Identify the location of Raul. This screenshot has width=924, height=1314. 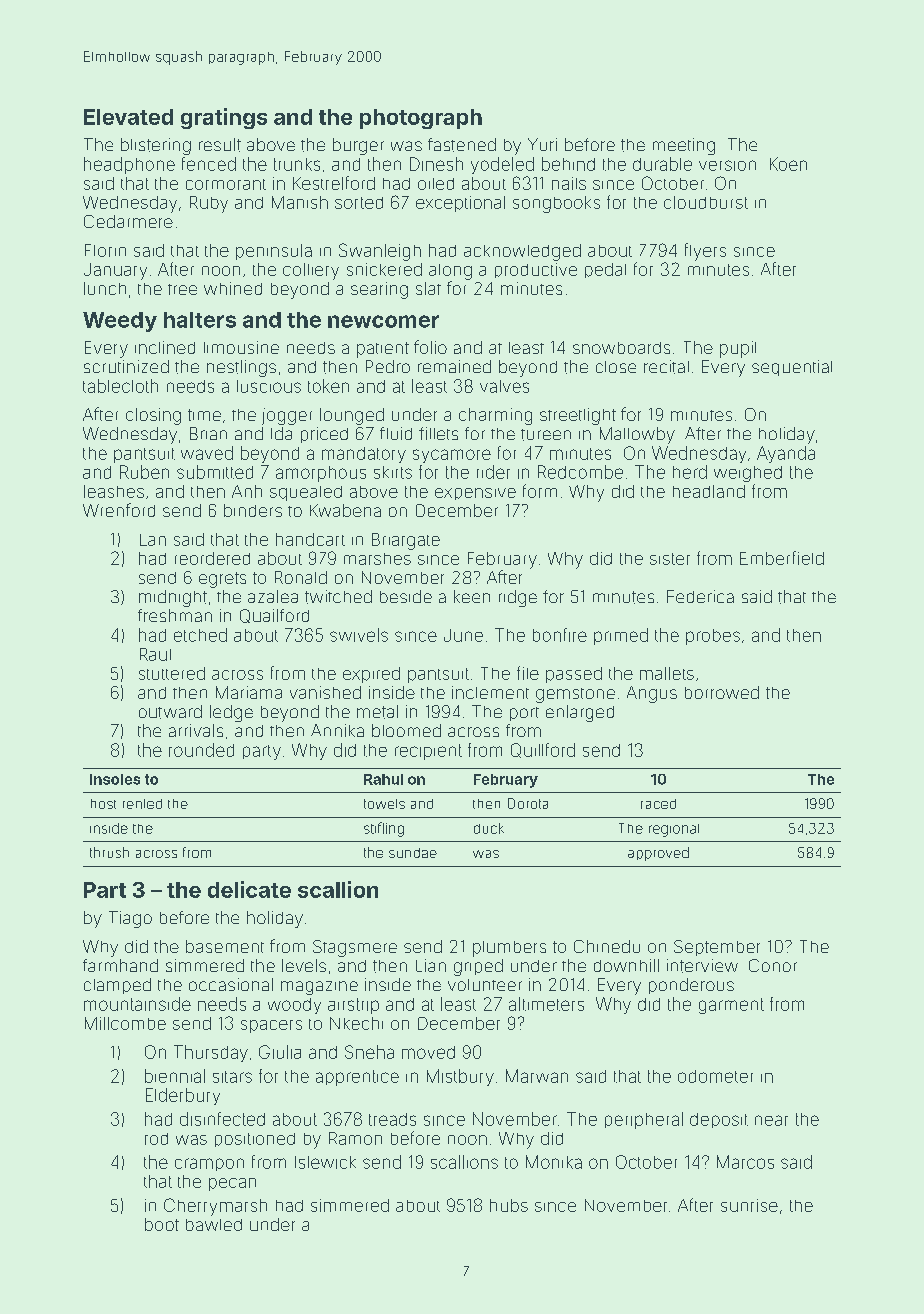
(155, 654).
